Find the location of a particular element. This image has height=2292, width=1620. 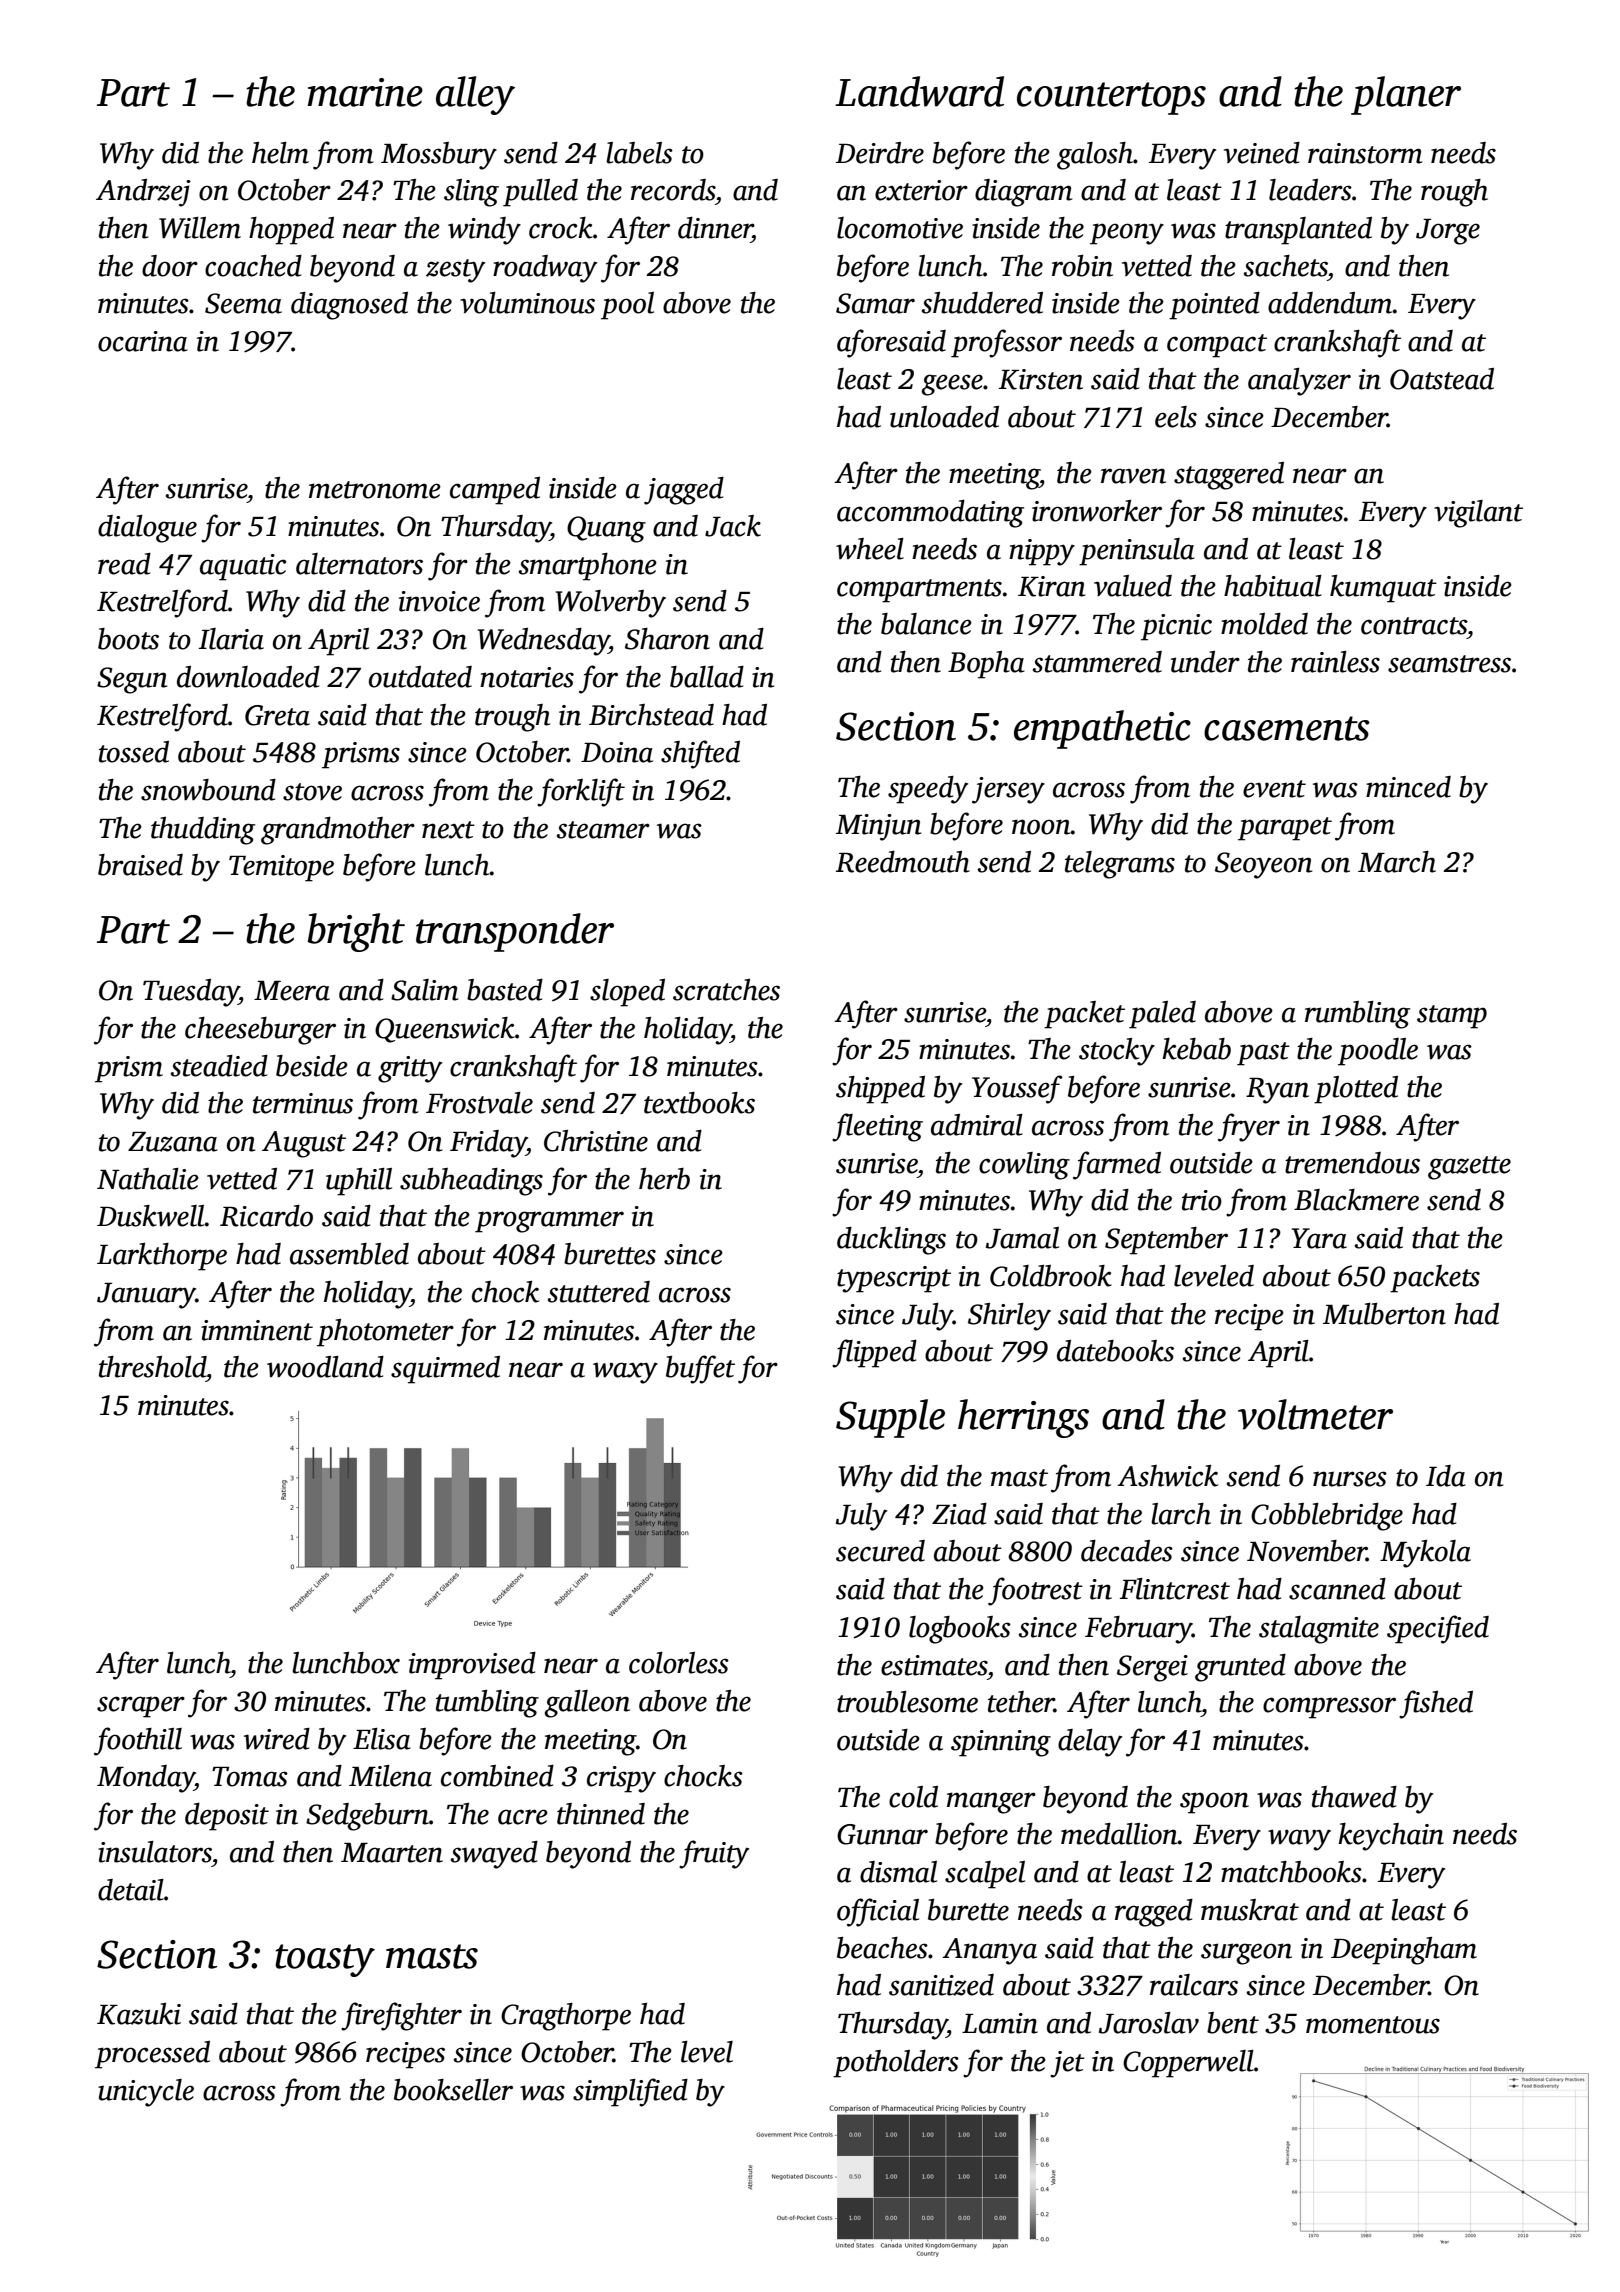

textbooks is located at coordinates (699, 1103).
